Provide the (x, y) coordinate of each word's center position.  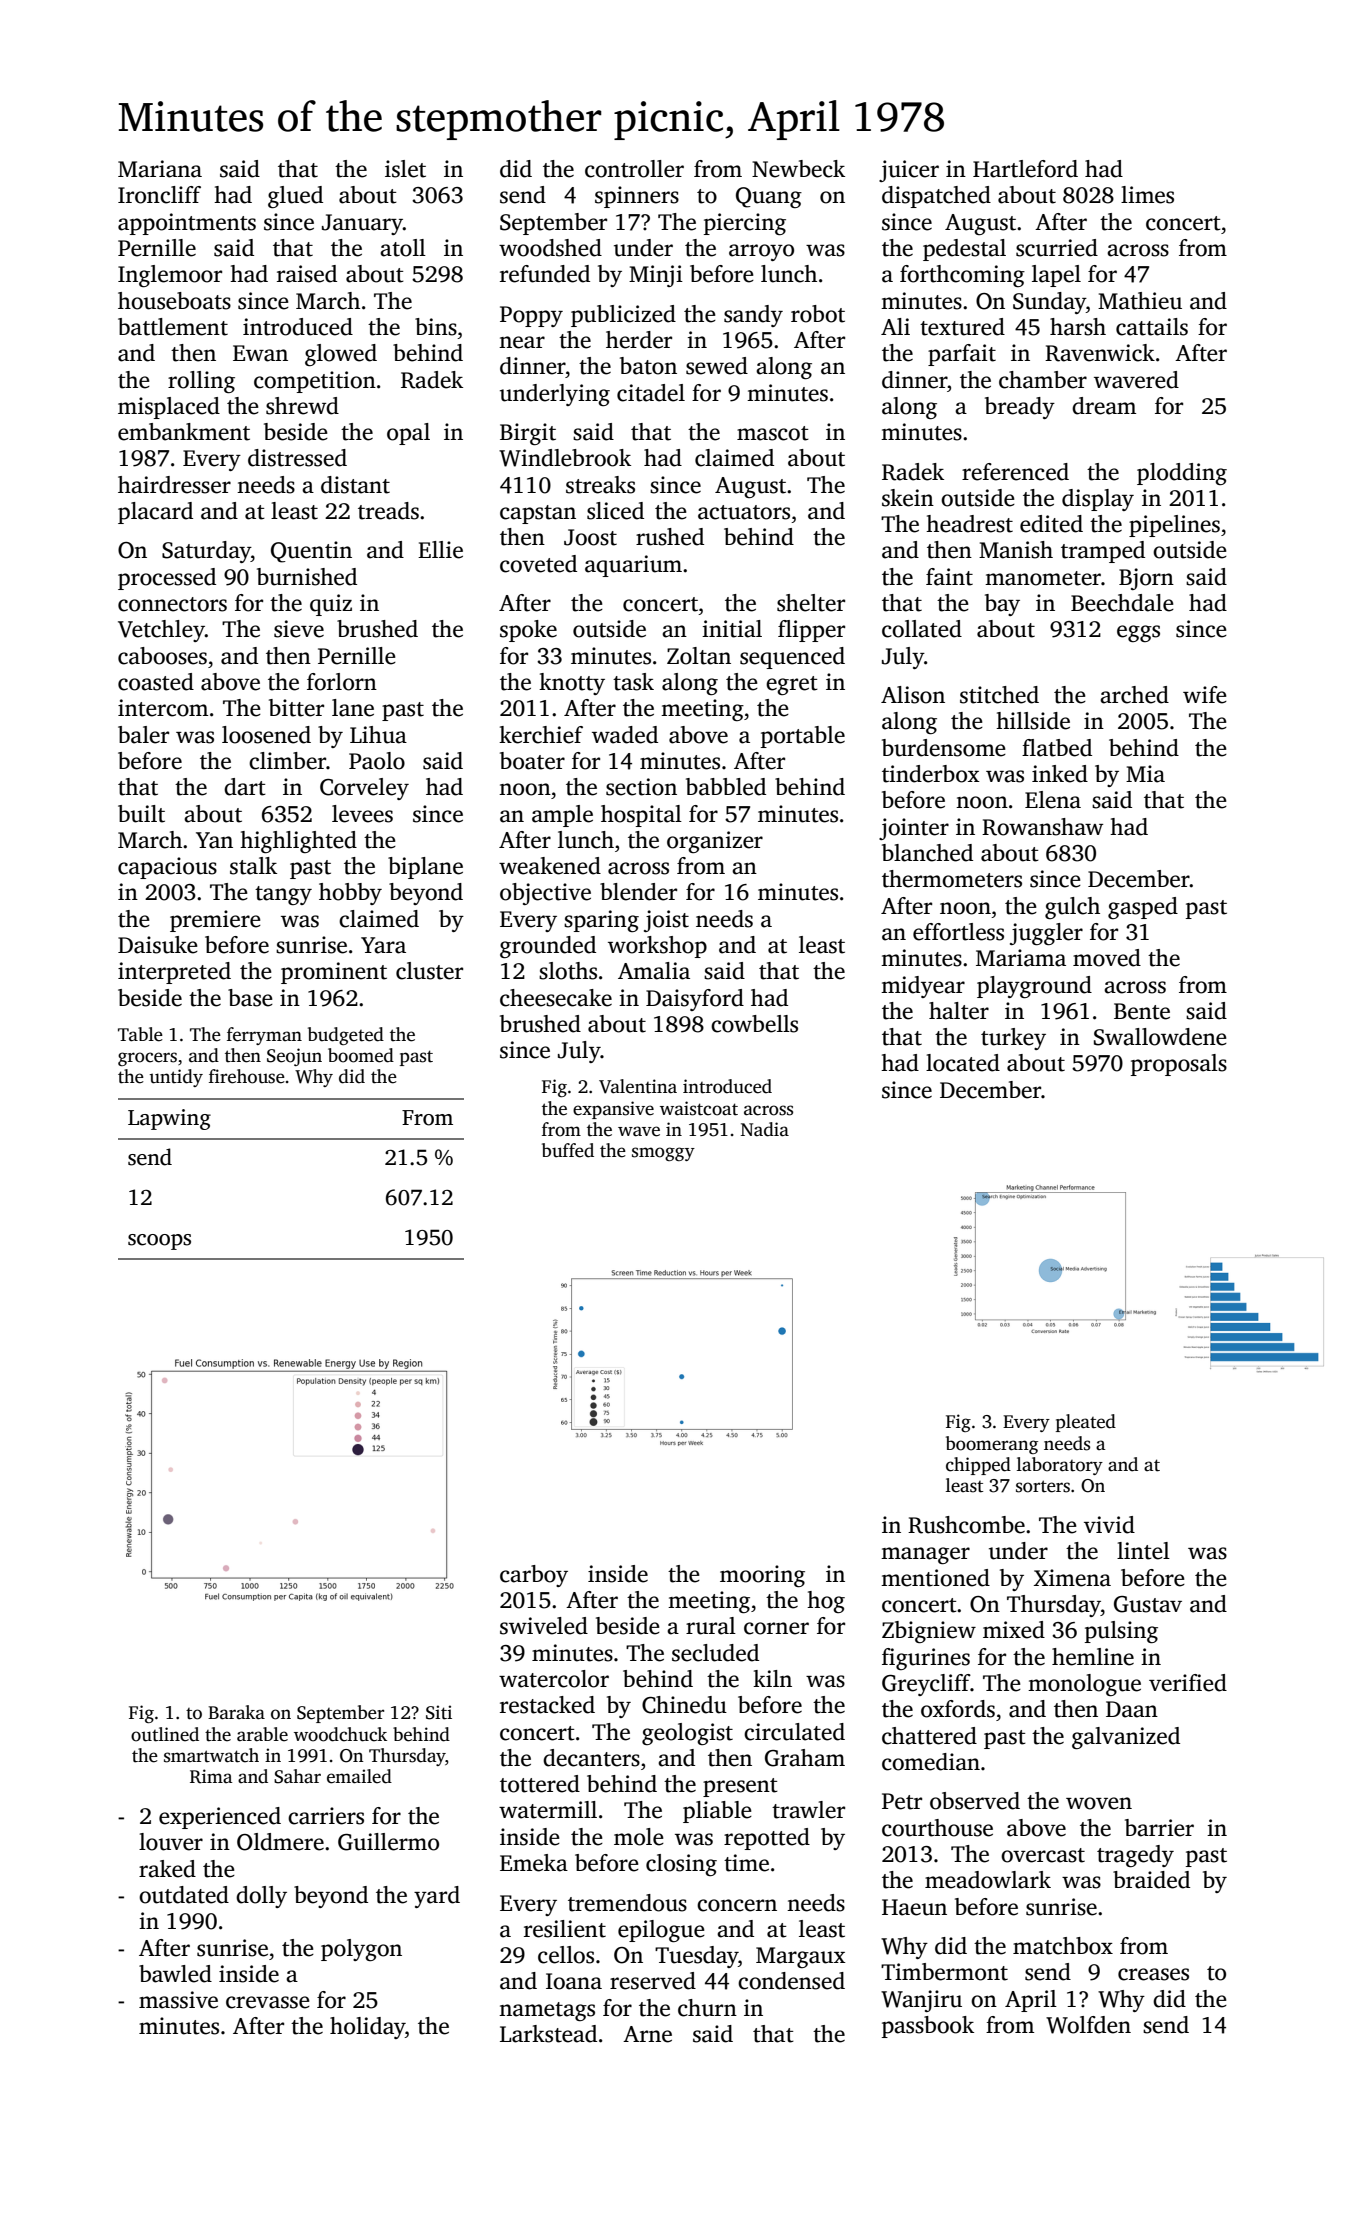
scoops (159, 1242)
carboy (534, 1576)
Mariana (160, 169)
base (250, 998)
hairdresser (174, 485)
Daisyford (695, 1000)
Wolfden (1088, 2025)
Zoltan (699, 656)
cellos (566, 1955)
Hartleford (1025, 169)
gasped (1143, 908)
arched (1134, 695)
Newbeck (798, 169)
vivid (1109, 1525)
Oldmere (280, 1842)
